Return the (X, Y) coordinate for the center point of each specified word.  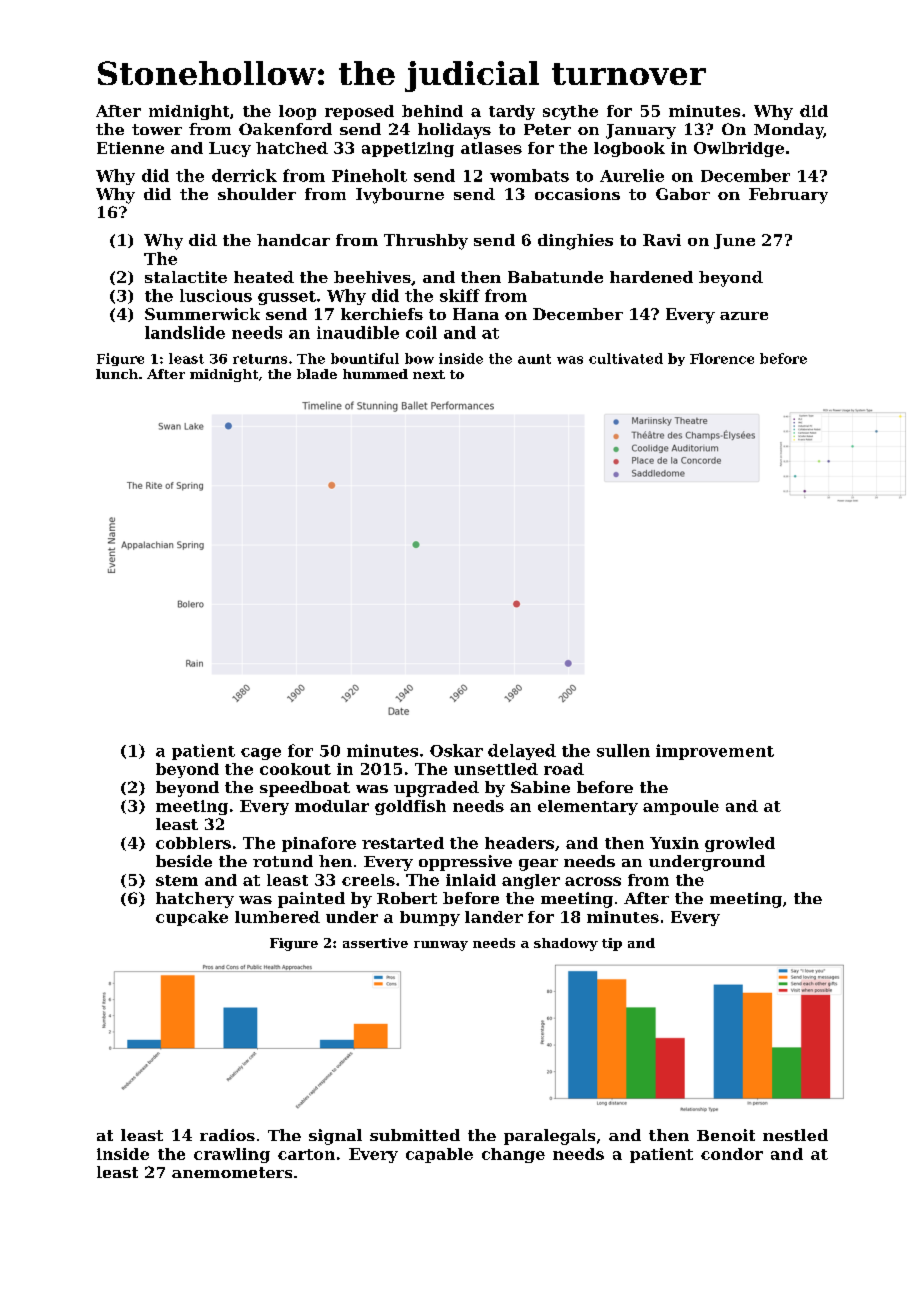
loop (297, 112)
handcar (293, 240)
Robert (407, 898)
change (513, 1155)
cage (261, 754)
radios (227, 1135)
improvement (715, 752)
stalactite (186, 277)
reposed (359, 112)
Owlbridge (739, 149)
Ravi (662, 240)
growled (740, 844)
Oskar (456, 750)
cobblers (193, 843)
